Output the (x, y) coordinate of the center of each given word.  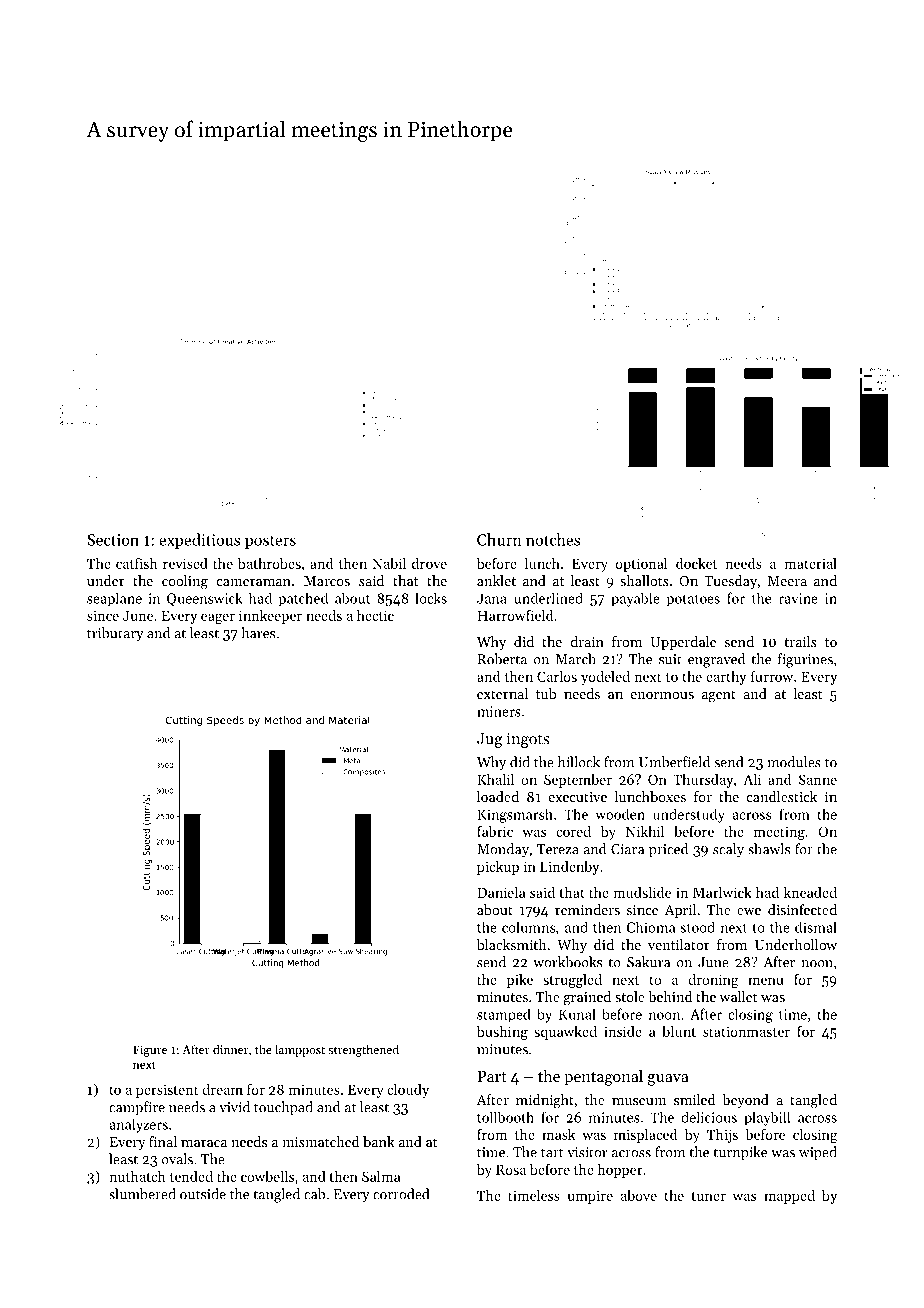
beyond (745, 1101)
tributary (115, 634)
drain (587, 641)
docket (696, 563)
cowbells (267, 1176)
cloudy (408, 1091)
